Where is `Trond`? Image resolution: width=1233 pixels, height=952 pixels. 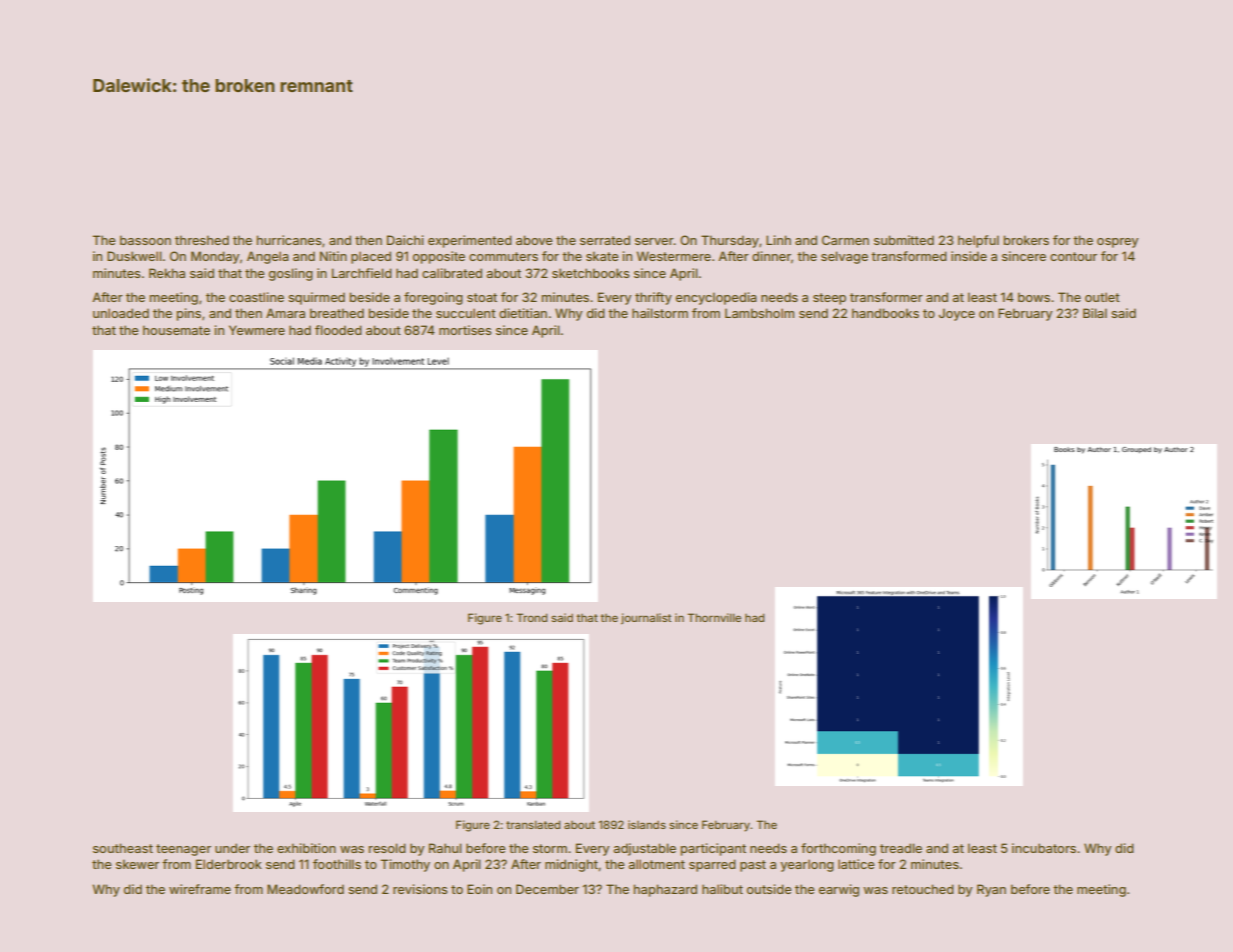
Trond is located at coordinates (531, 617).
